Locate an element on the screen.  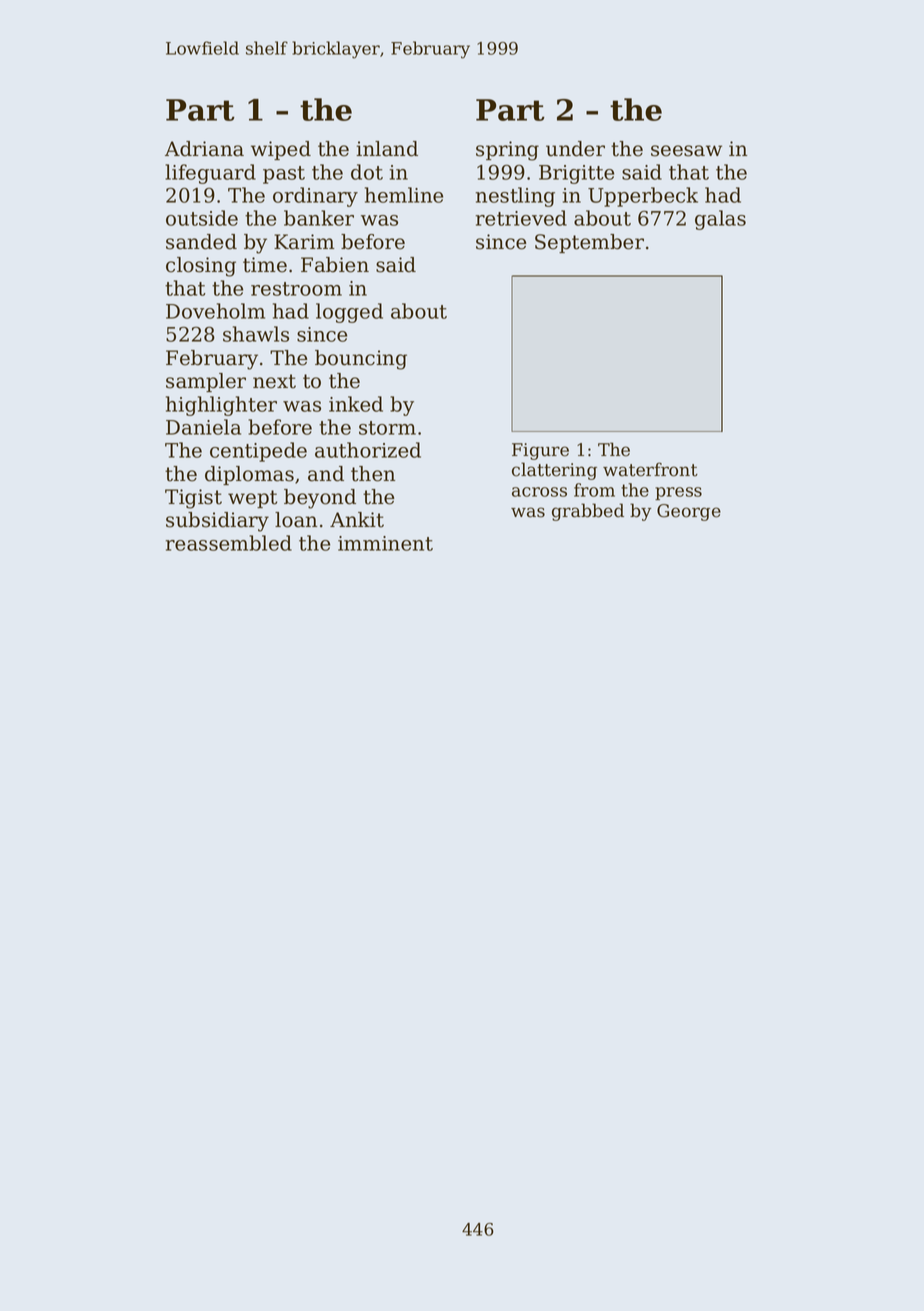
subsidiary is located at coordinates (217, 522).
